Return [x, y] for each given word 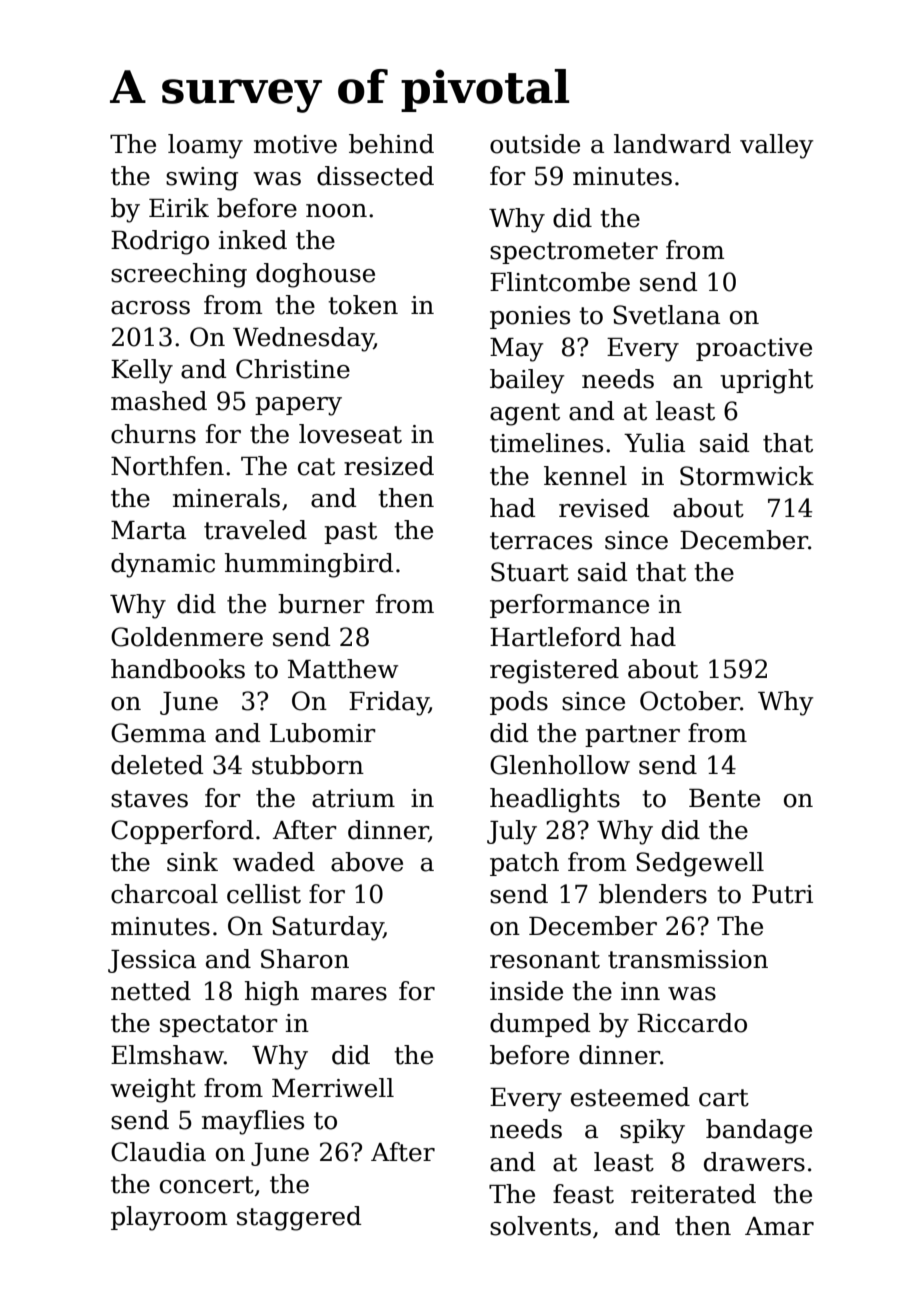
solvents [540, 1226]
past [350, 533]
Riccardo [692, 1023]
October [690, 701]
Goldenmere [187, 637]
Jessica [152, 961]
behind [391, 144]
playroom [169, 1218]
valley [777, 146]
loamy [205, 146]
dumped [540, 1025]
